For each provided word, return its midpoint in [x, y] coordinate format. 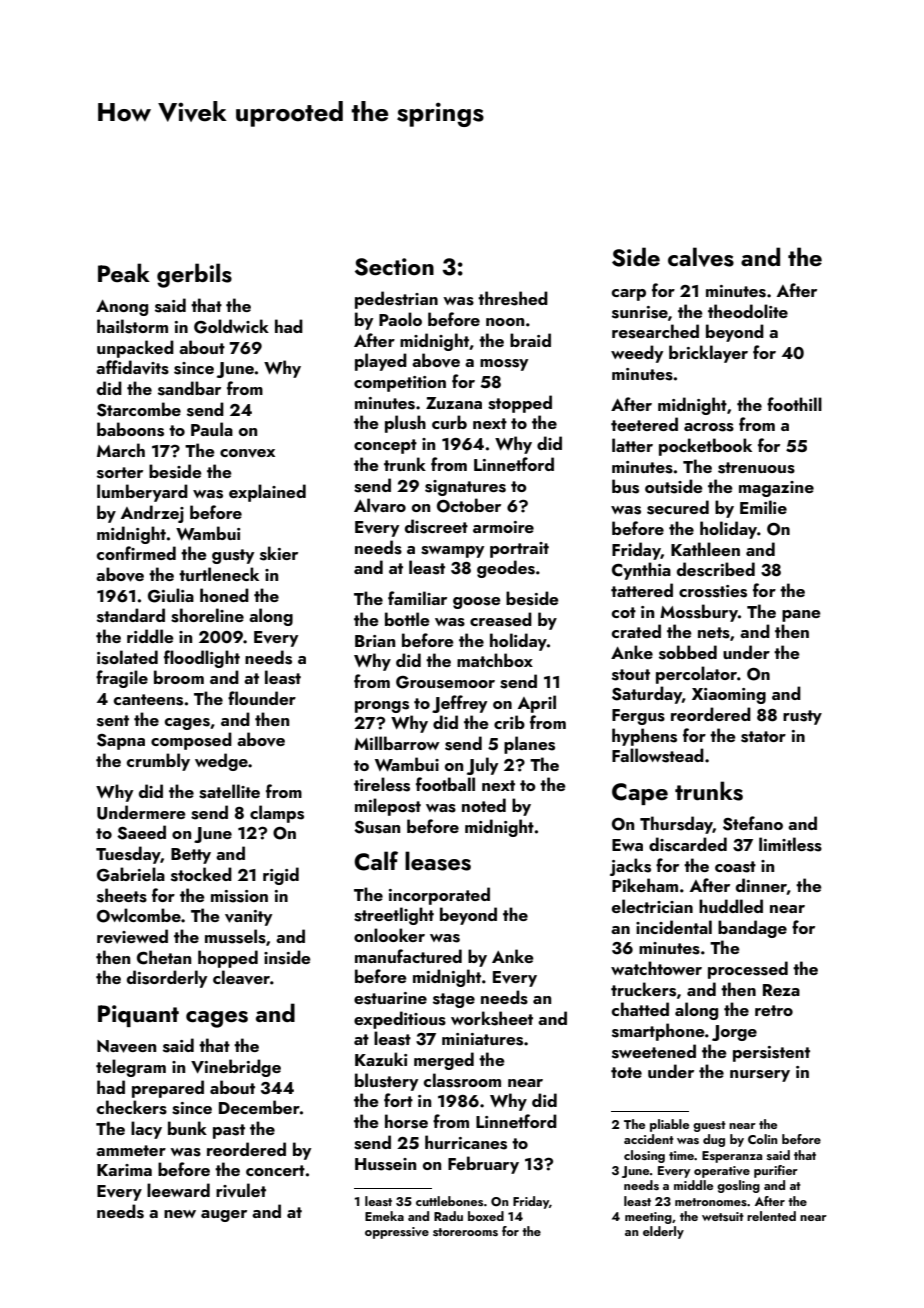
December [259, 1107]
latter [632, 445]
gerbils [194, 275]
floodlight [202, 659]
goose [477, 603]
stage [454, 1000]
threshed [513, 298]
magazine [776, 489]
